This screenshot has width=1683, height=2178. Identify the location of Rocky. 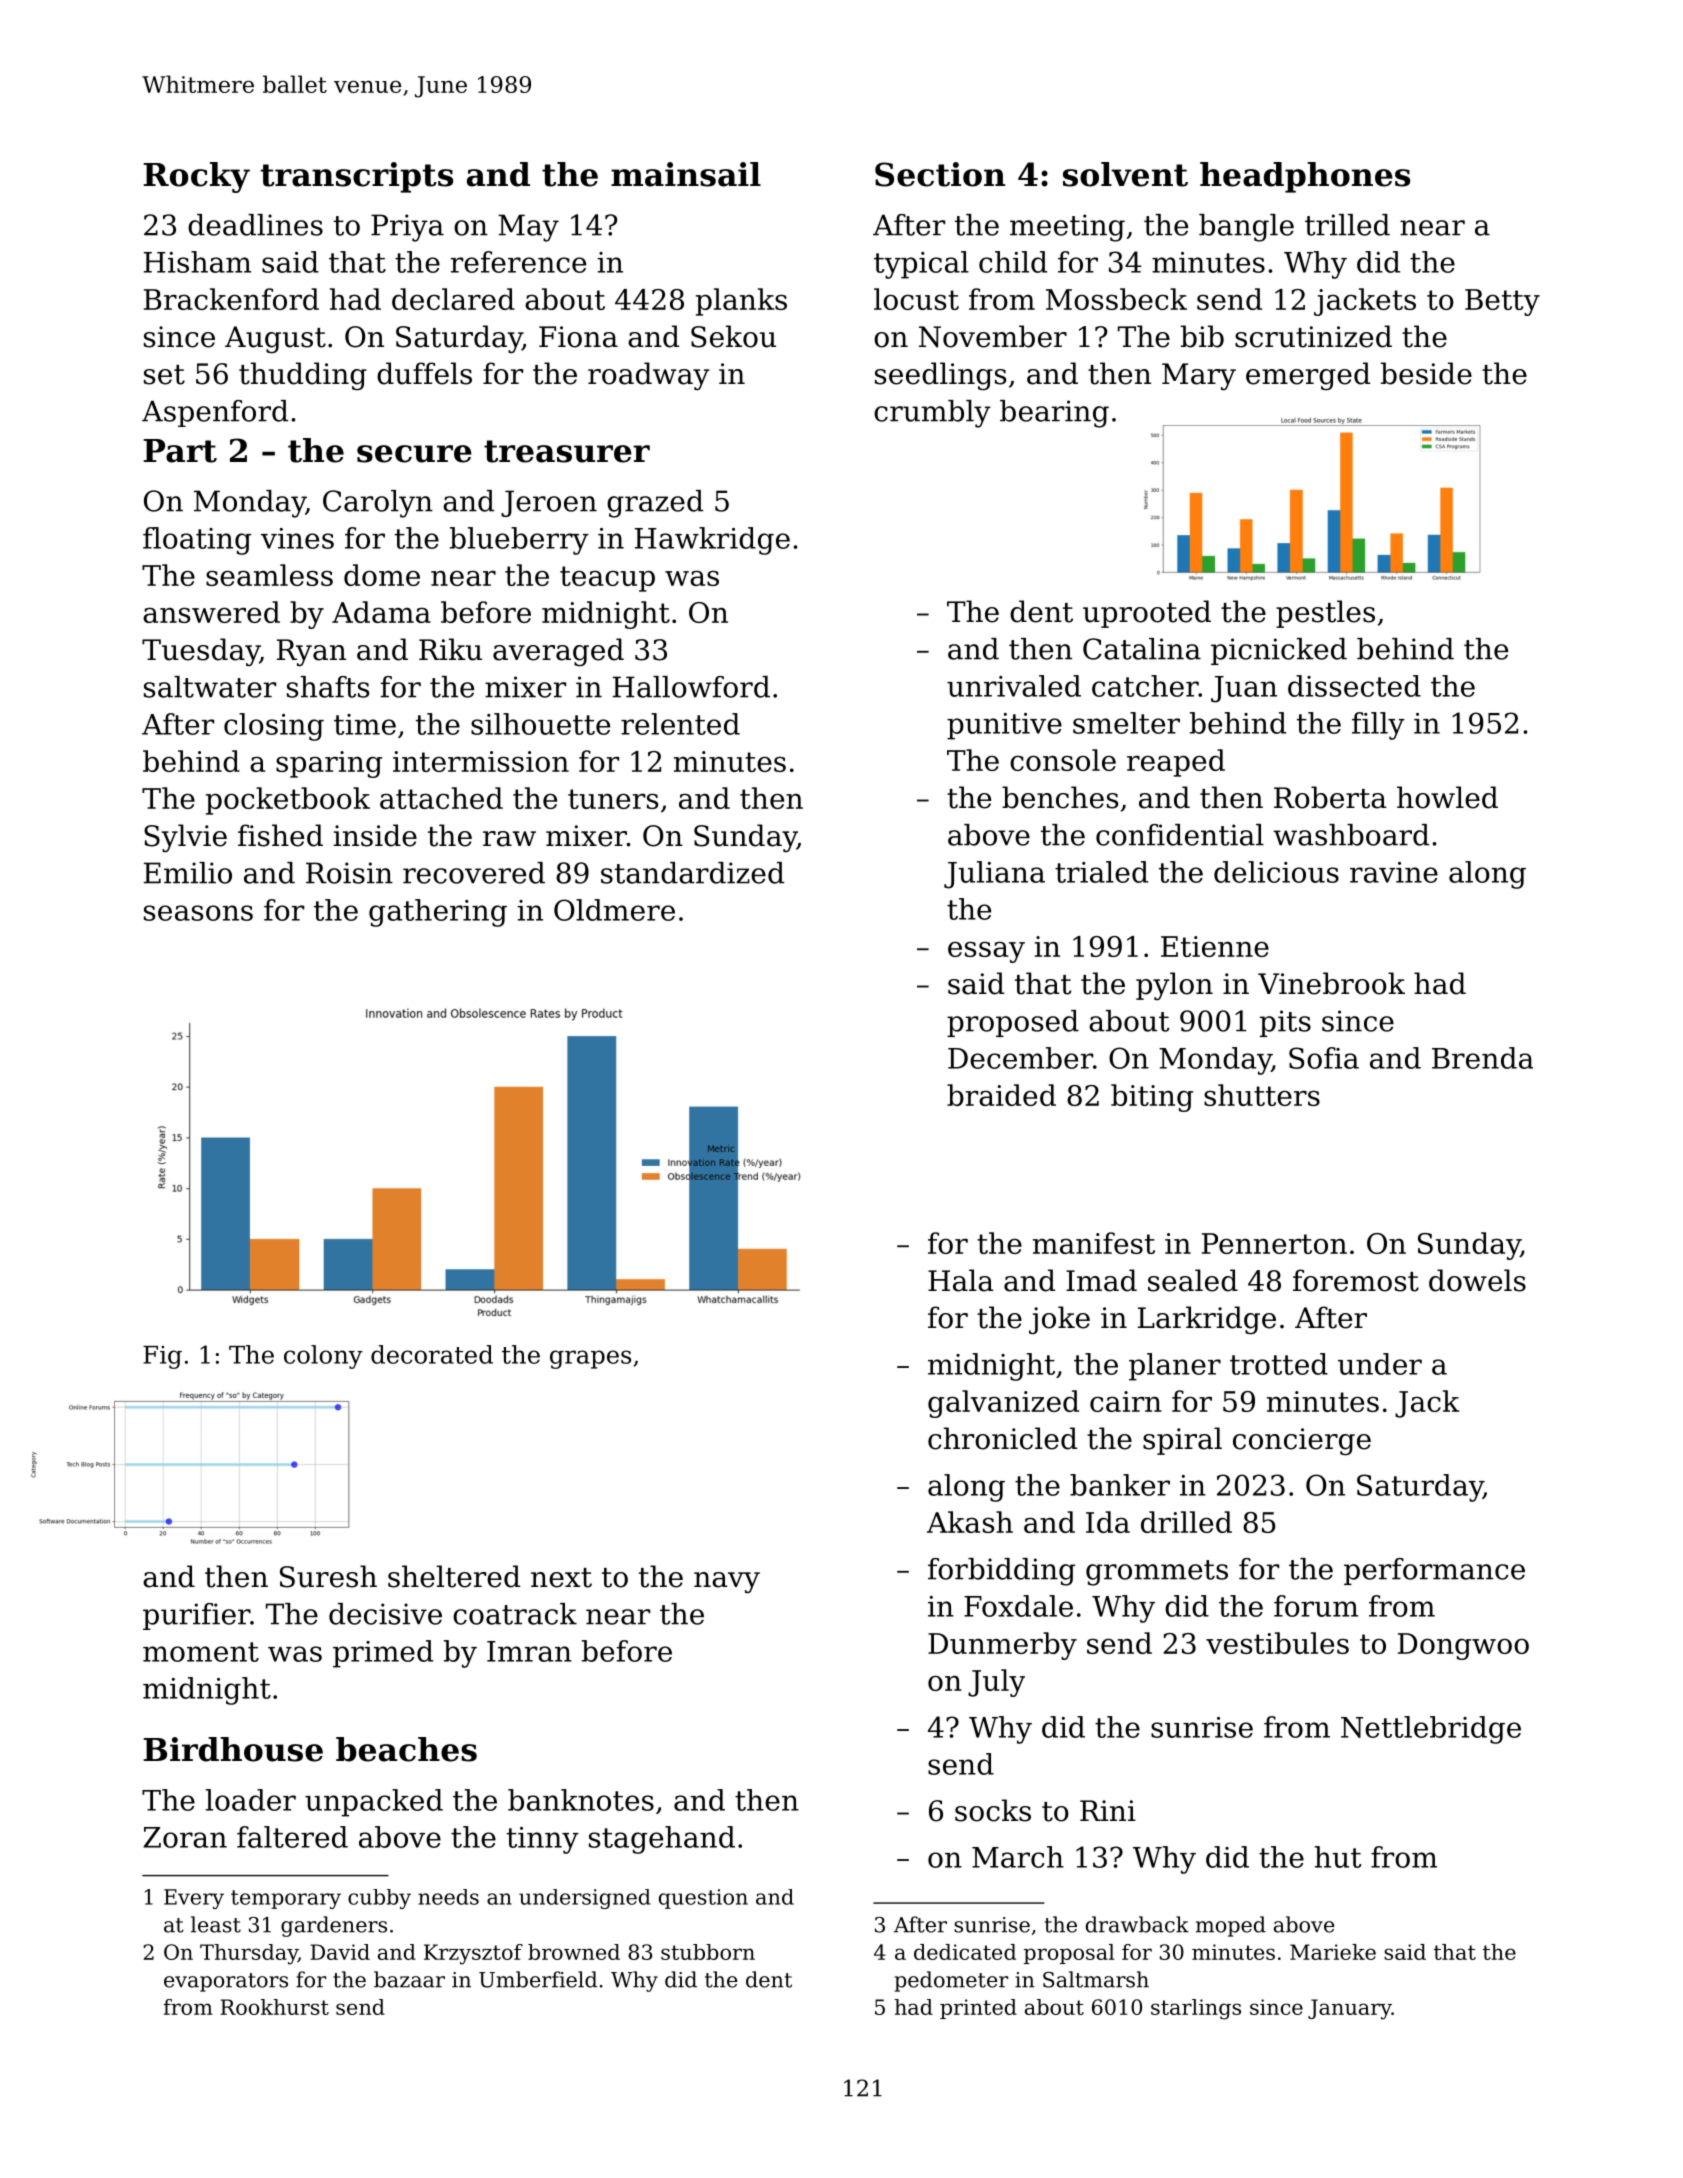
(196, 177).
